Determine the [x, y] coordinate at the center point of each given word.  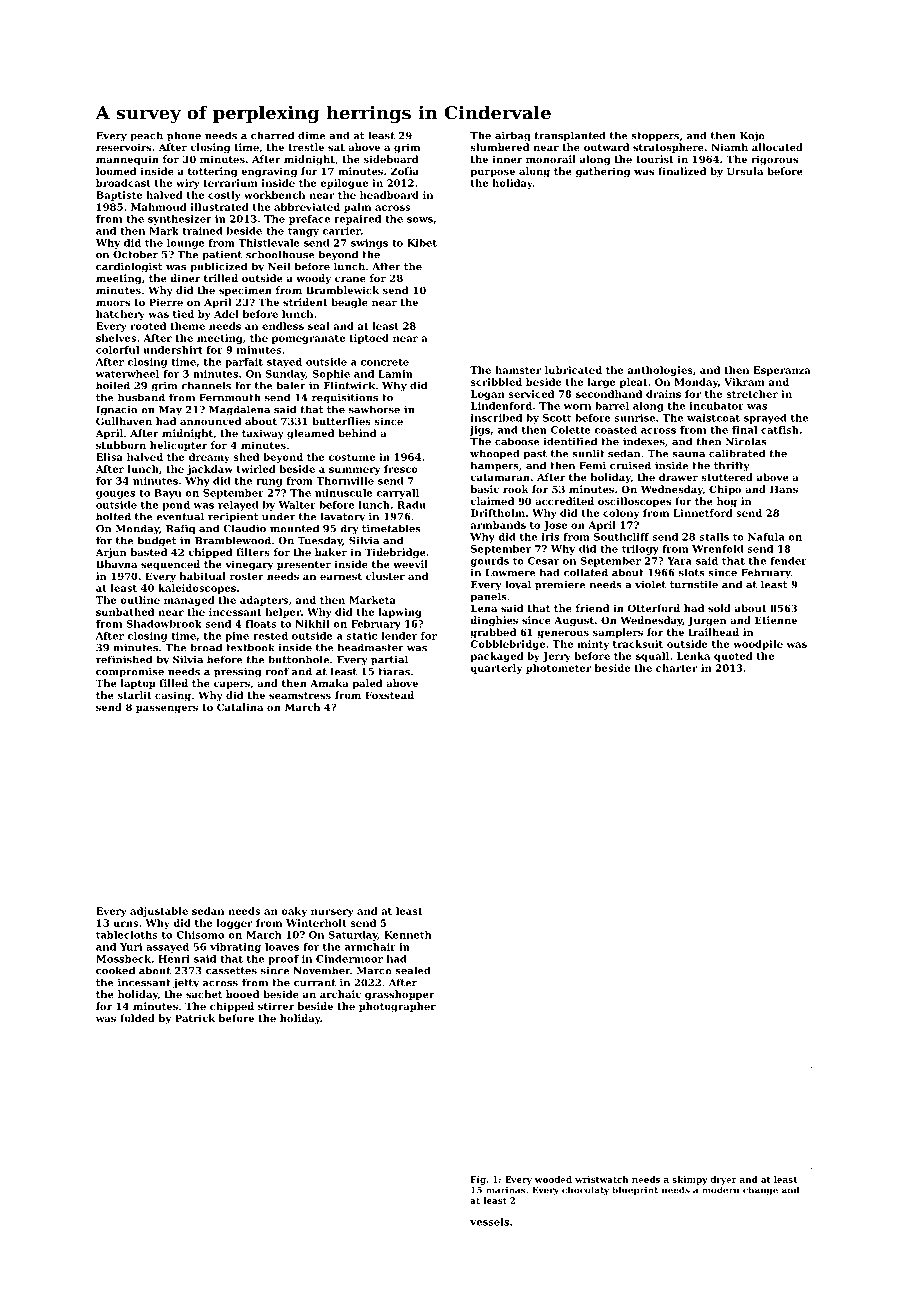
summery [354, 471]
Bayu [167, 494]
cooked [115, 970]
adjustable [159, 912]
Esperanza [782, 371]
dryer [723, 1180]
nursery [332, 913]
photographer [397, 1007]
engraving [269, 172]
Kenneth [408, 935]
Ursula [745, 171]
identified [570, 441]
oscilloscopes [634, 502]
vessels [489, 1222]
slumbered [499, 147]
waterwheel [127, 374]
